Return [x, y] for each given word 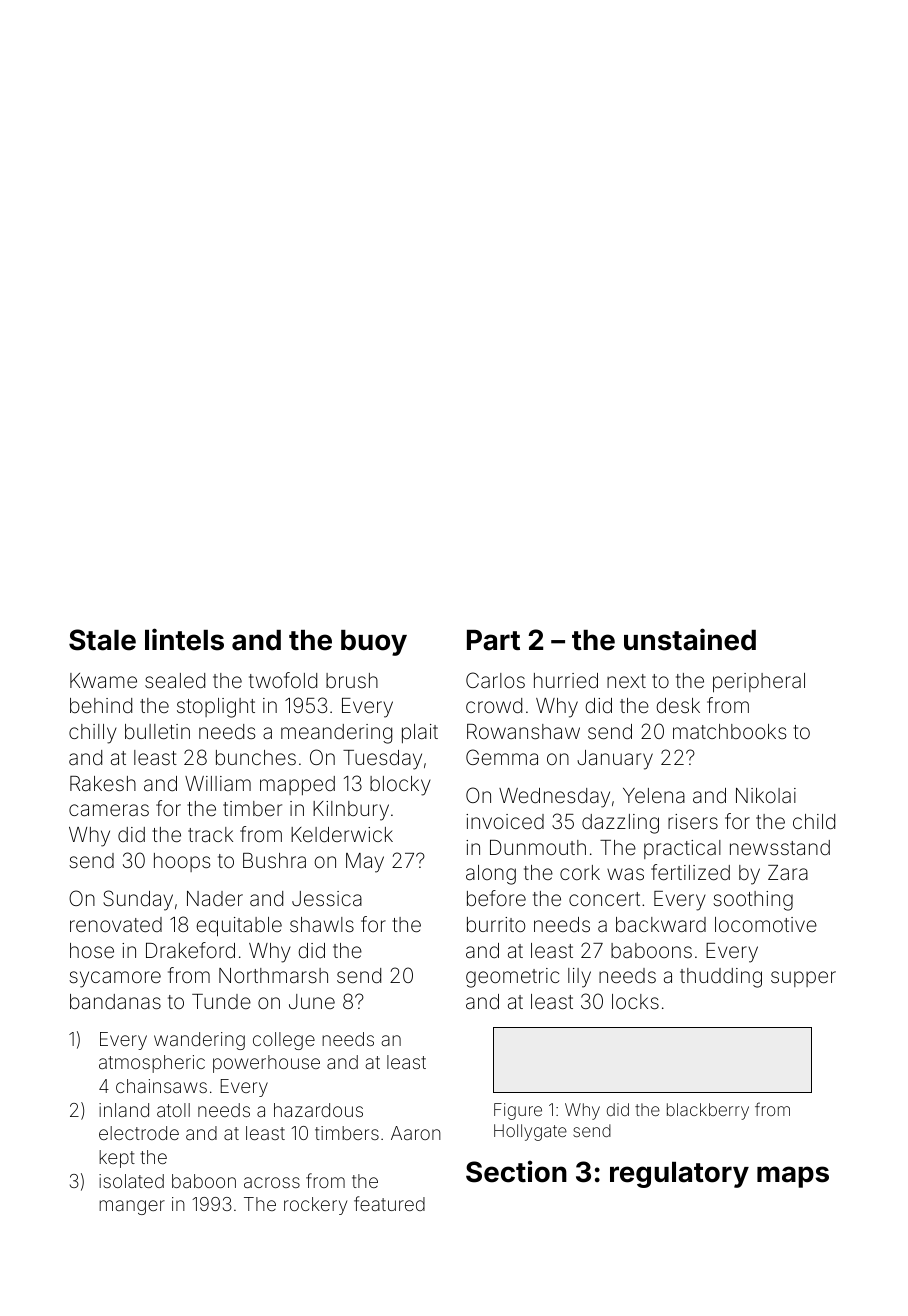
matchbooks [729, 731]
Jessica [327, 898]
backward [661, 924]
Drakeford [190, 950]
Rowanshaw [523, 731]
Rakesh [103, 783]
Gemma [502, 757]
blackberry [708, 1111]
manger [132, 1207]
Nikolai [766, 795]
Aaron [416, 1133]
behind [101, 705]
